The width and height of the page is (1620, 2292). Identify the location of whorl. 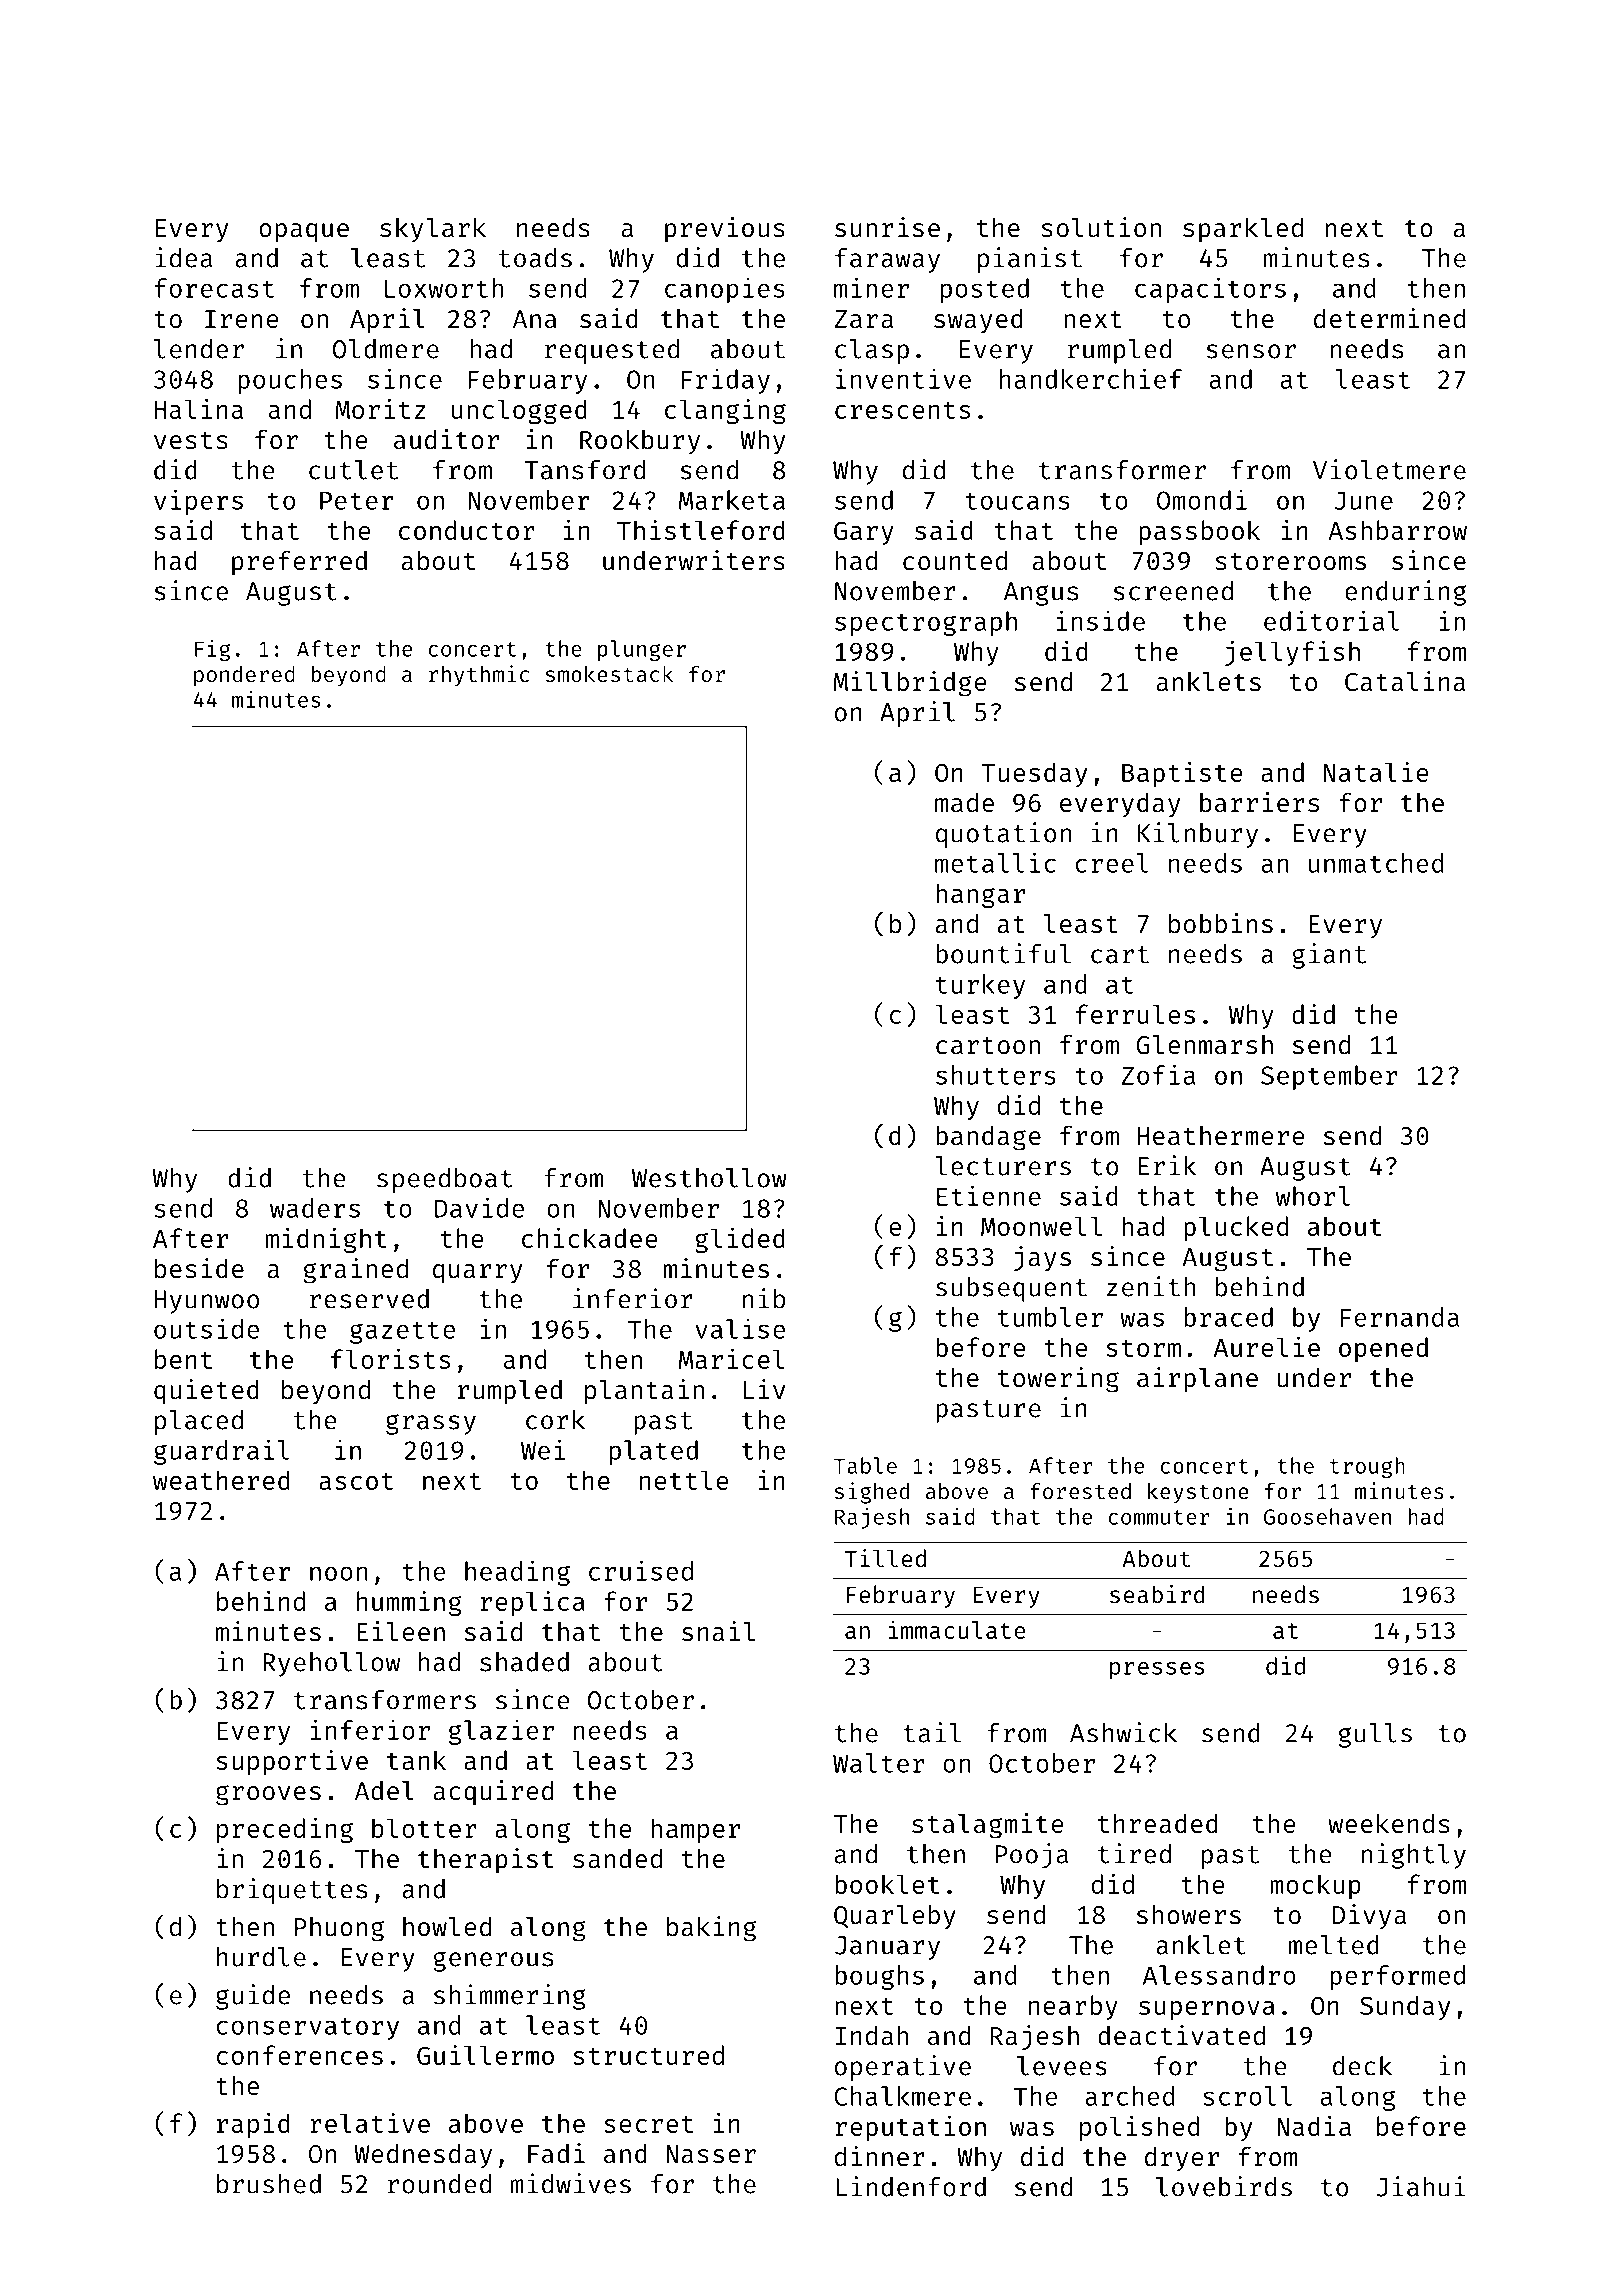
(1313, 1196).
